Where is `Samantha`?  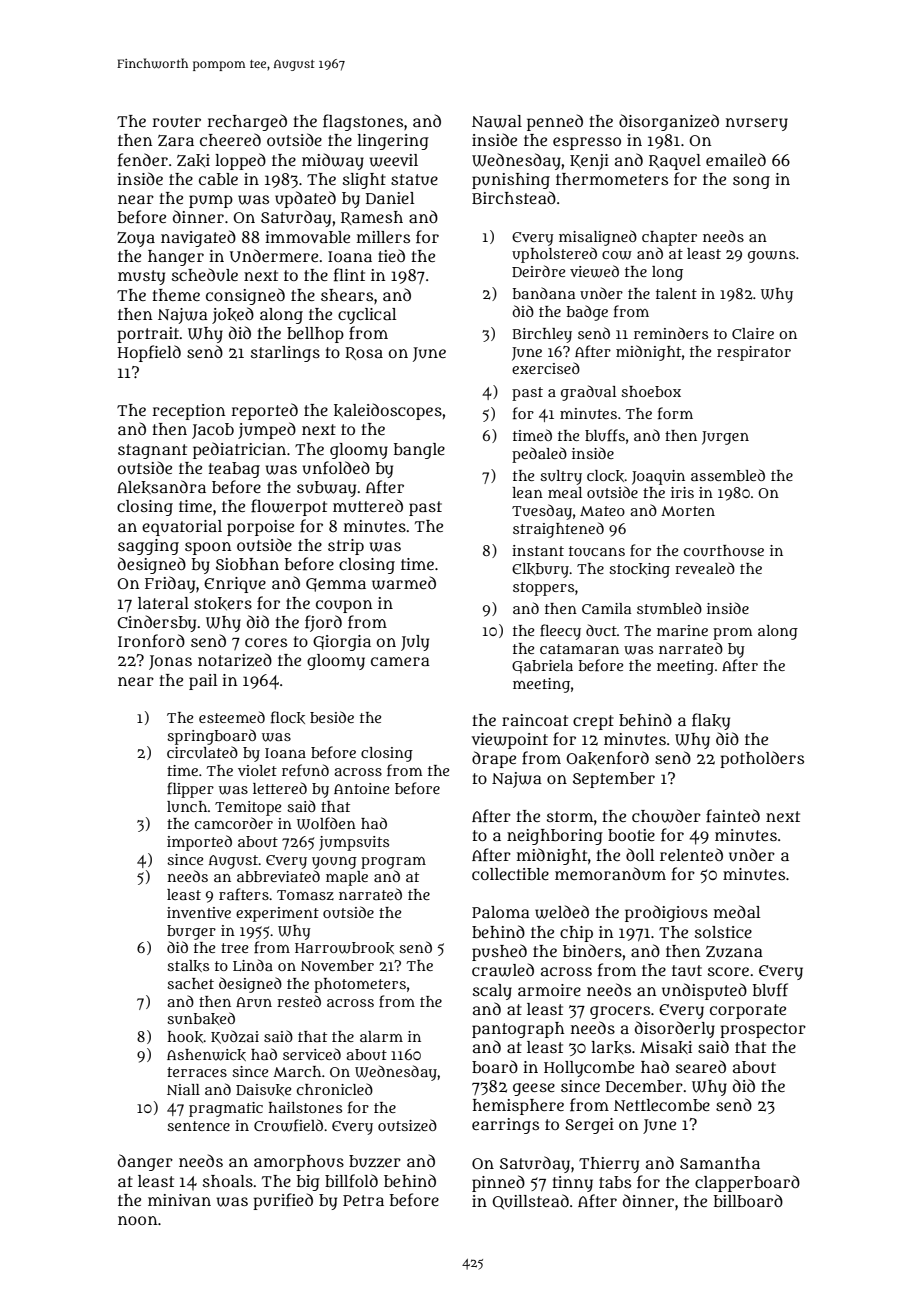
Samantha is located at coordinates (720, 1163).
